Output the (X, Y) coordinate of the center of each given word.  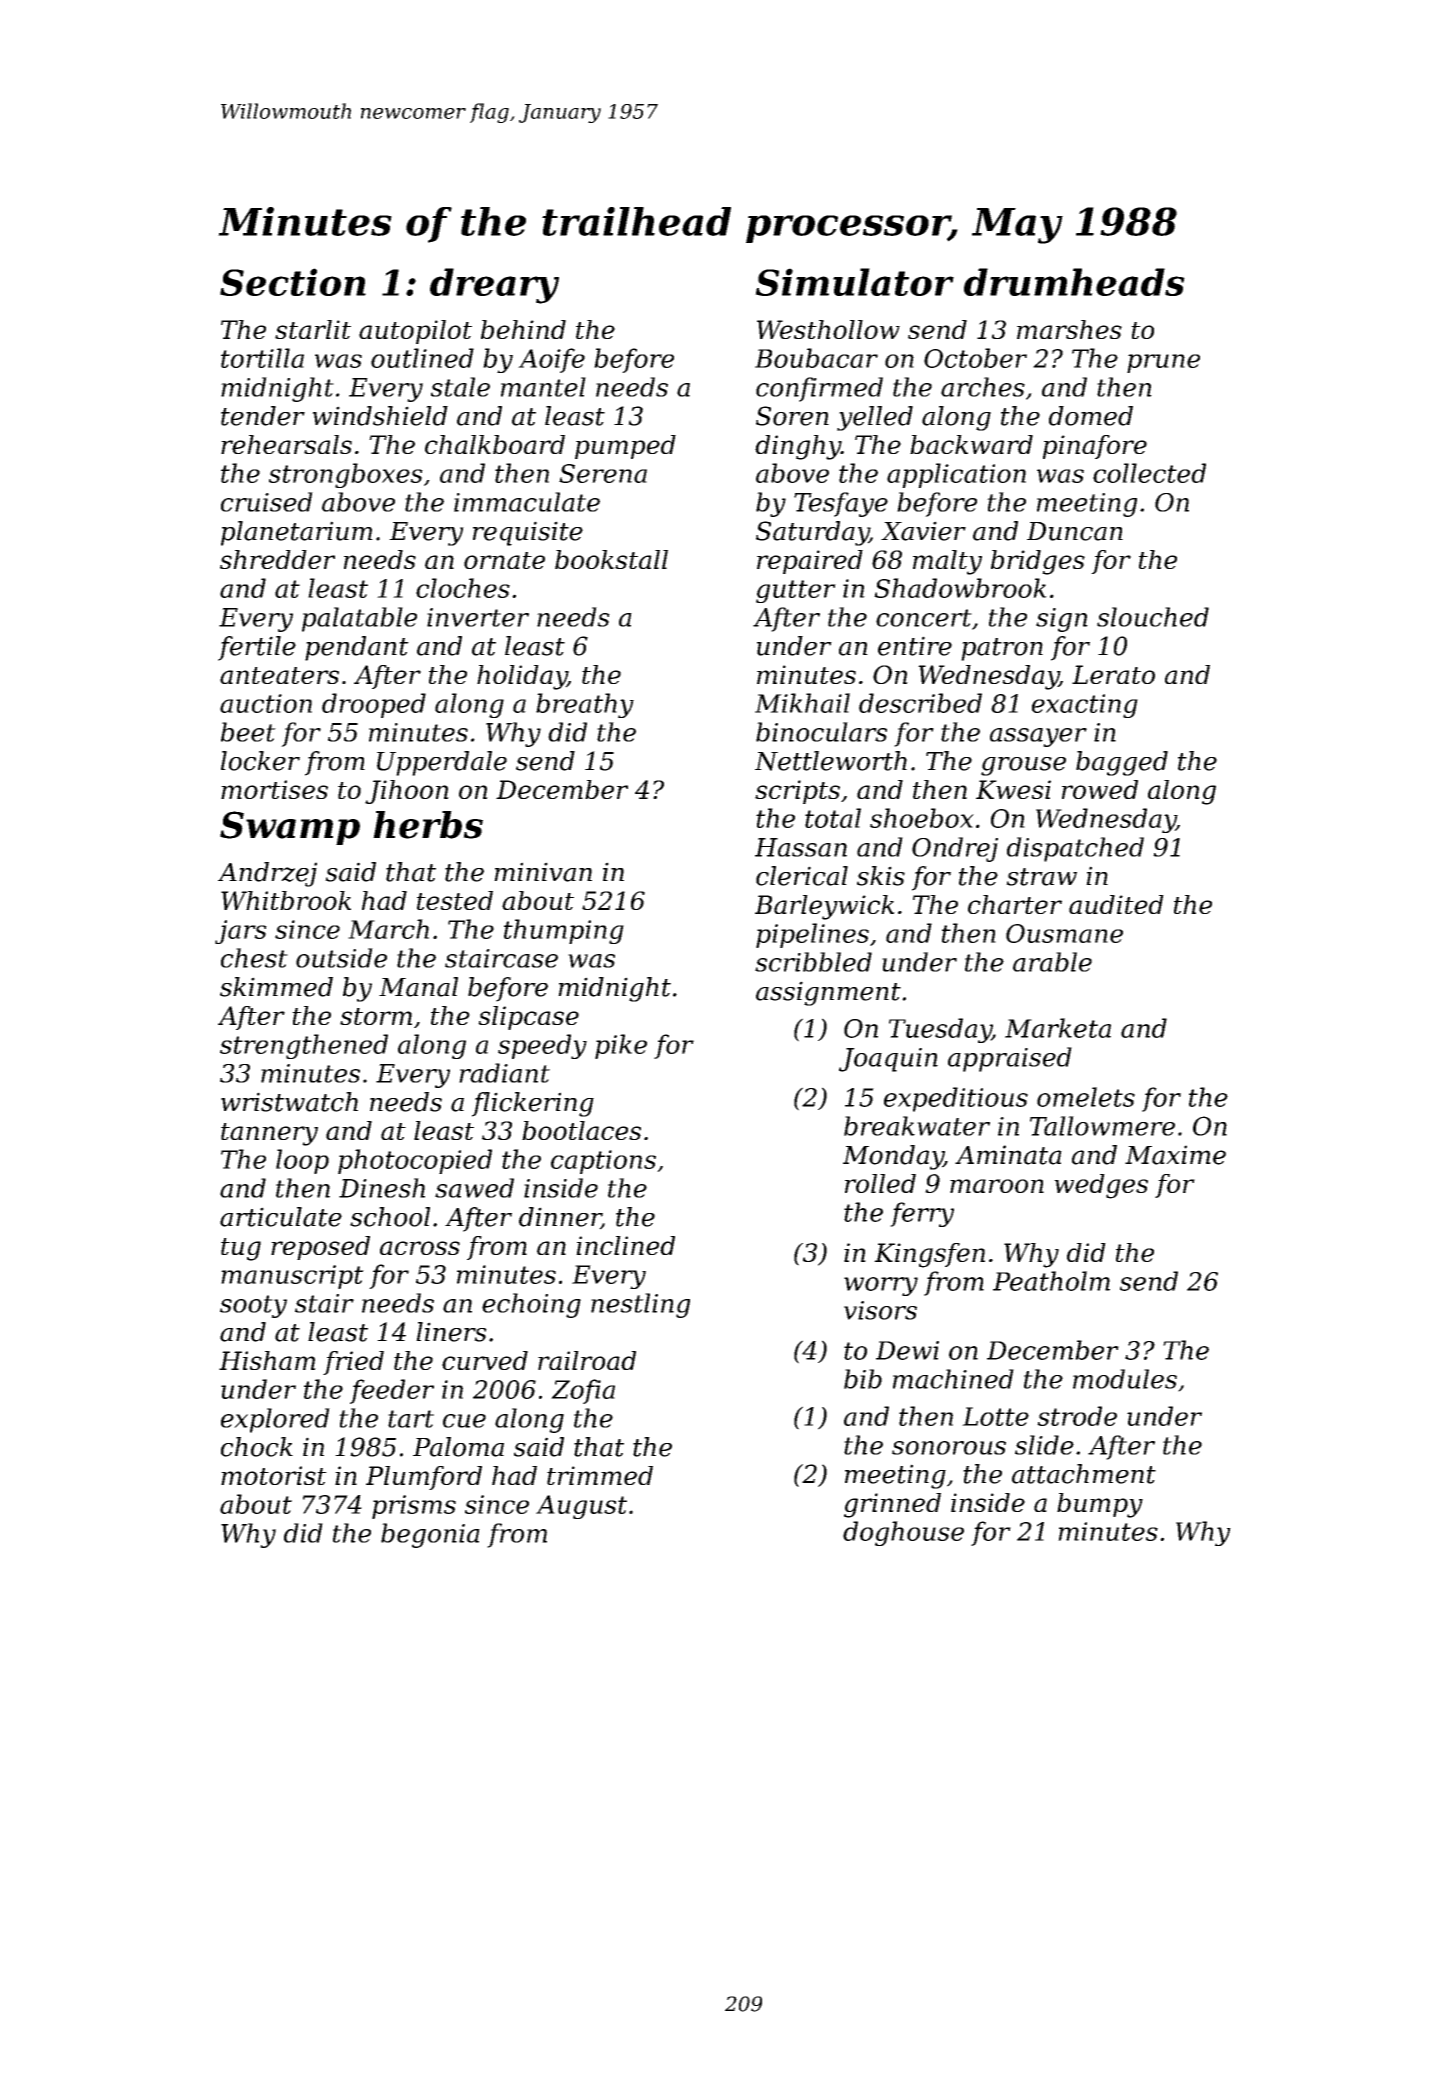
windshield (380, 416)
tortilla (262, 358)
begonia (430, 1535)
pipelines (812, 935)
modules (1125, 1379)
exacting (1085, 706)
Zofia (583, 1391)
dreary (494, 286)
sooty (253, 1306)
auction (266, 703)
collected (1149, 473)
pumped (625, 447)
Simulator (854, 282)
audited (1116, 904)
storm (376, 1016)
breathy (585, 705)
